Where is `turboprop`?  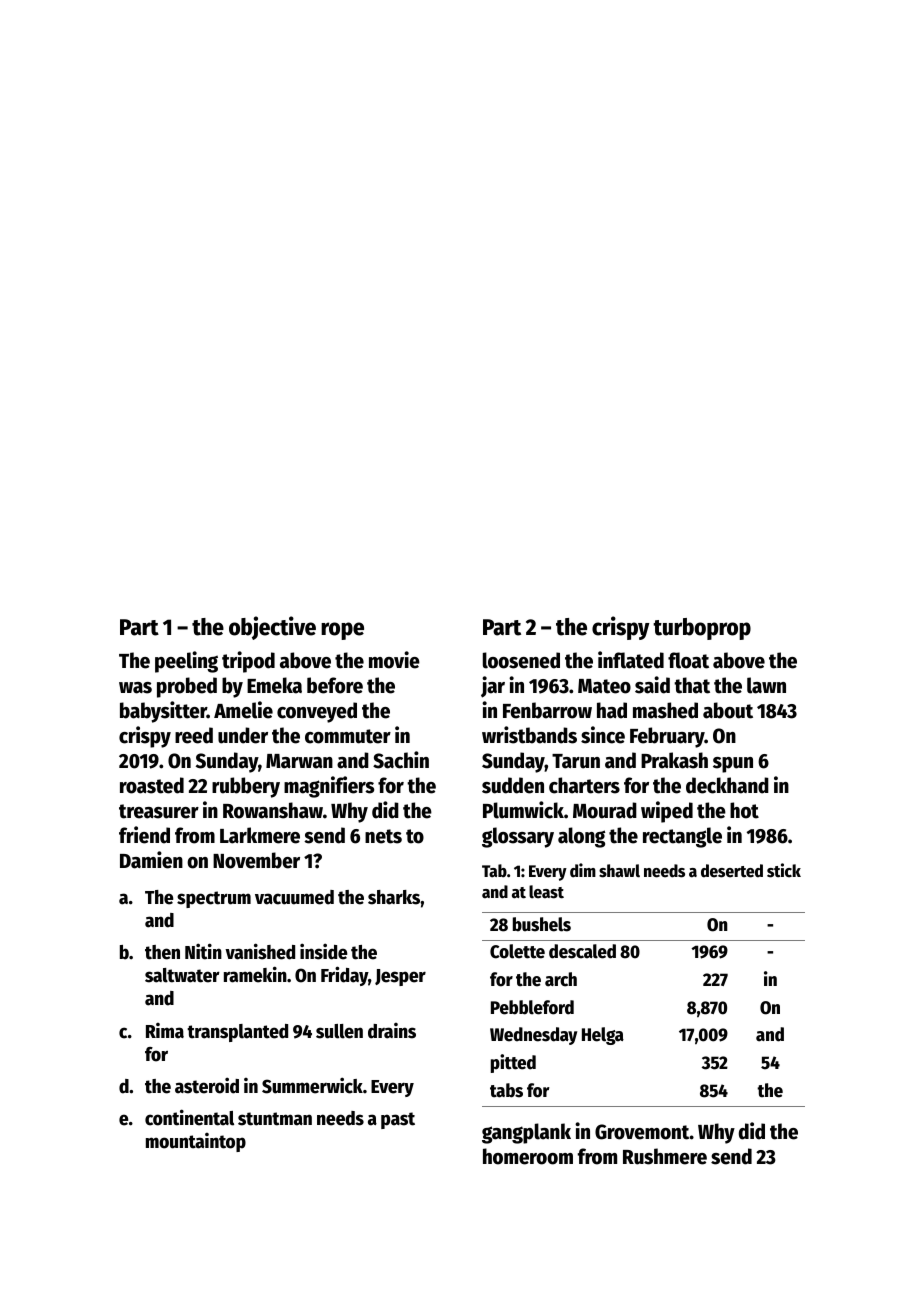
turboprop is located at coordinates (702, 629).
